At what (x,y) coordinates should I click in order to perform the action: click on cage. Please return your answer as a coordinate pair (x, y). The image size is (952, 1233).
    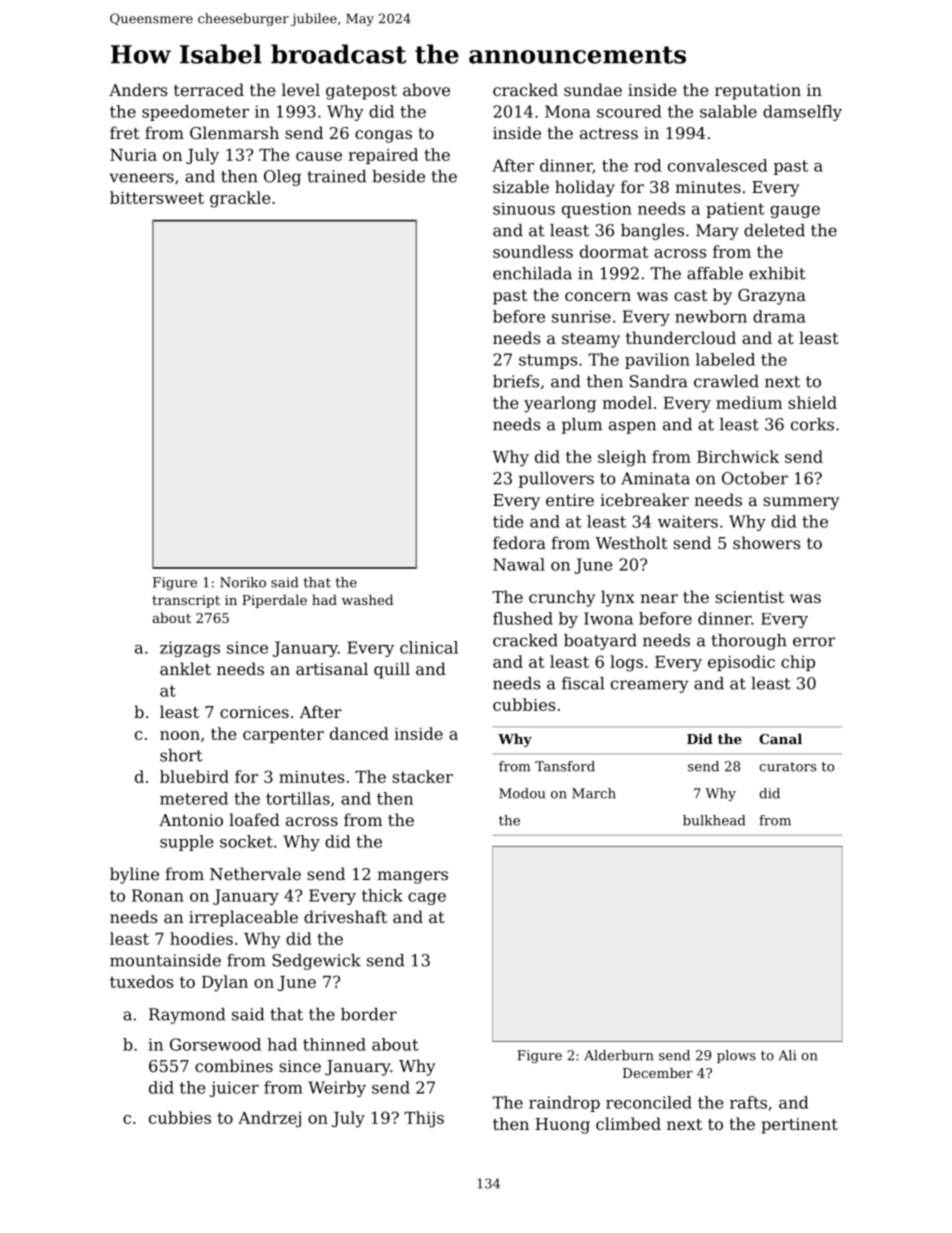
    Looking at the image, I should click on (427, 899).
